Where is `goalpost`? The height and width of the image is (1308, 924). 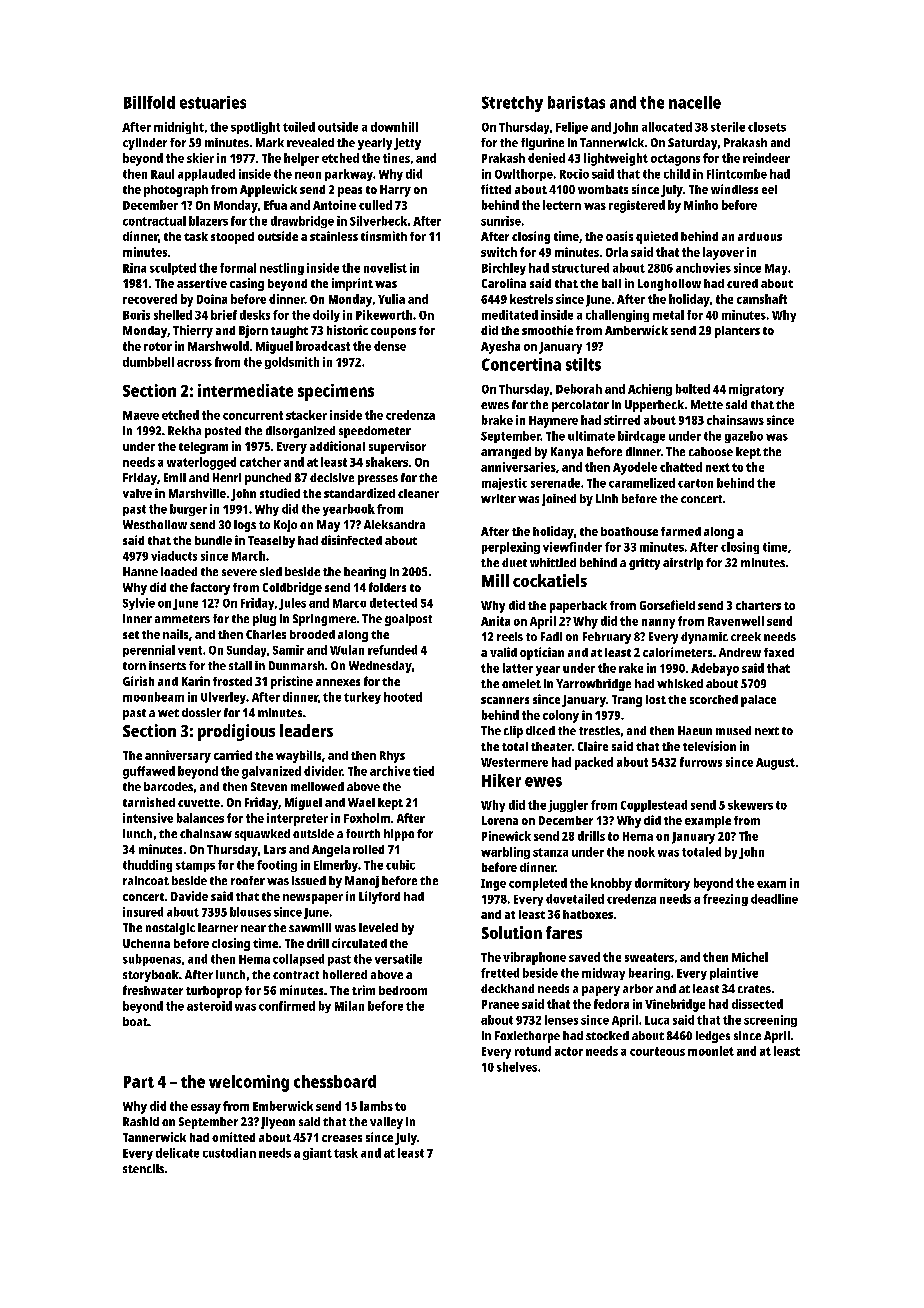 goalpost is located at coordinates (408, 620).
